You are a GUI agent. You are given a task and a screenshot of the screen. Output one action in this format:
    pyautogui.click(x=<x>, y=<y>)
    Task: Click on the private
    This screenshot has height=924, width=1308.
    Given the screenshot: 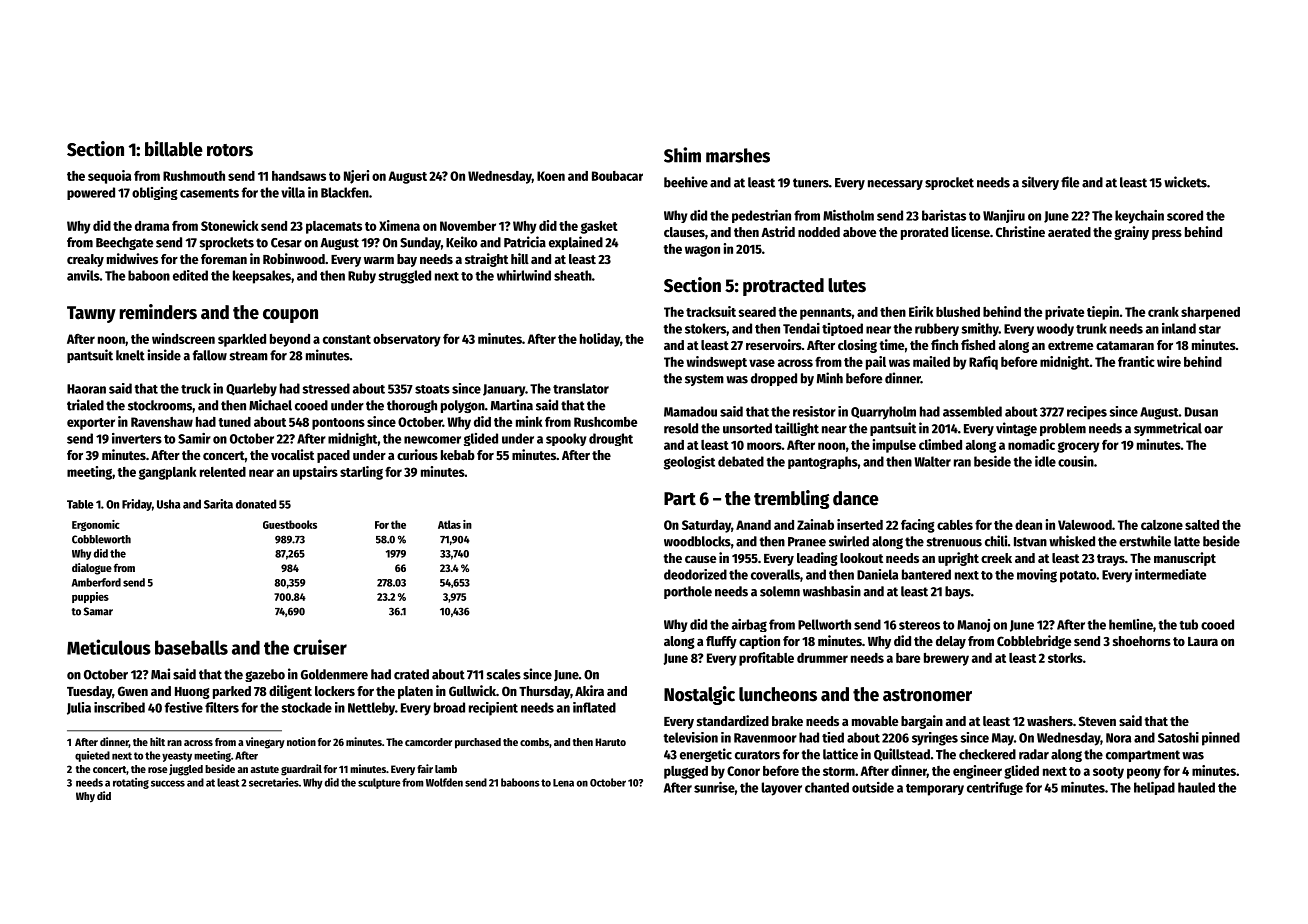 What is the action you would take?
    pyautogui.click(x=1064, y=313)
